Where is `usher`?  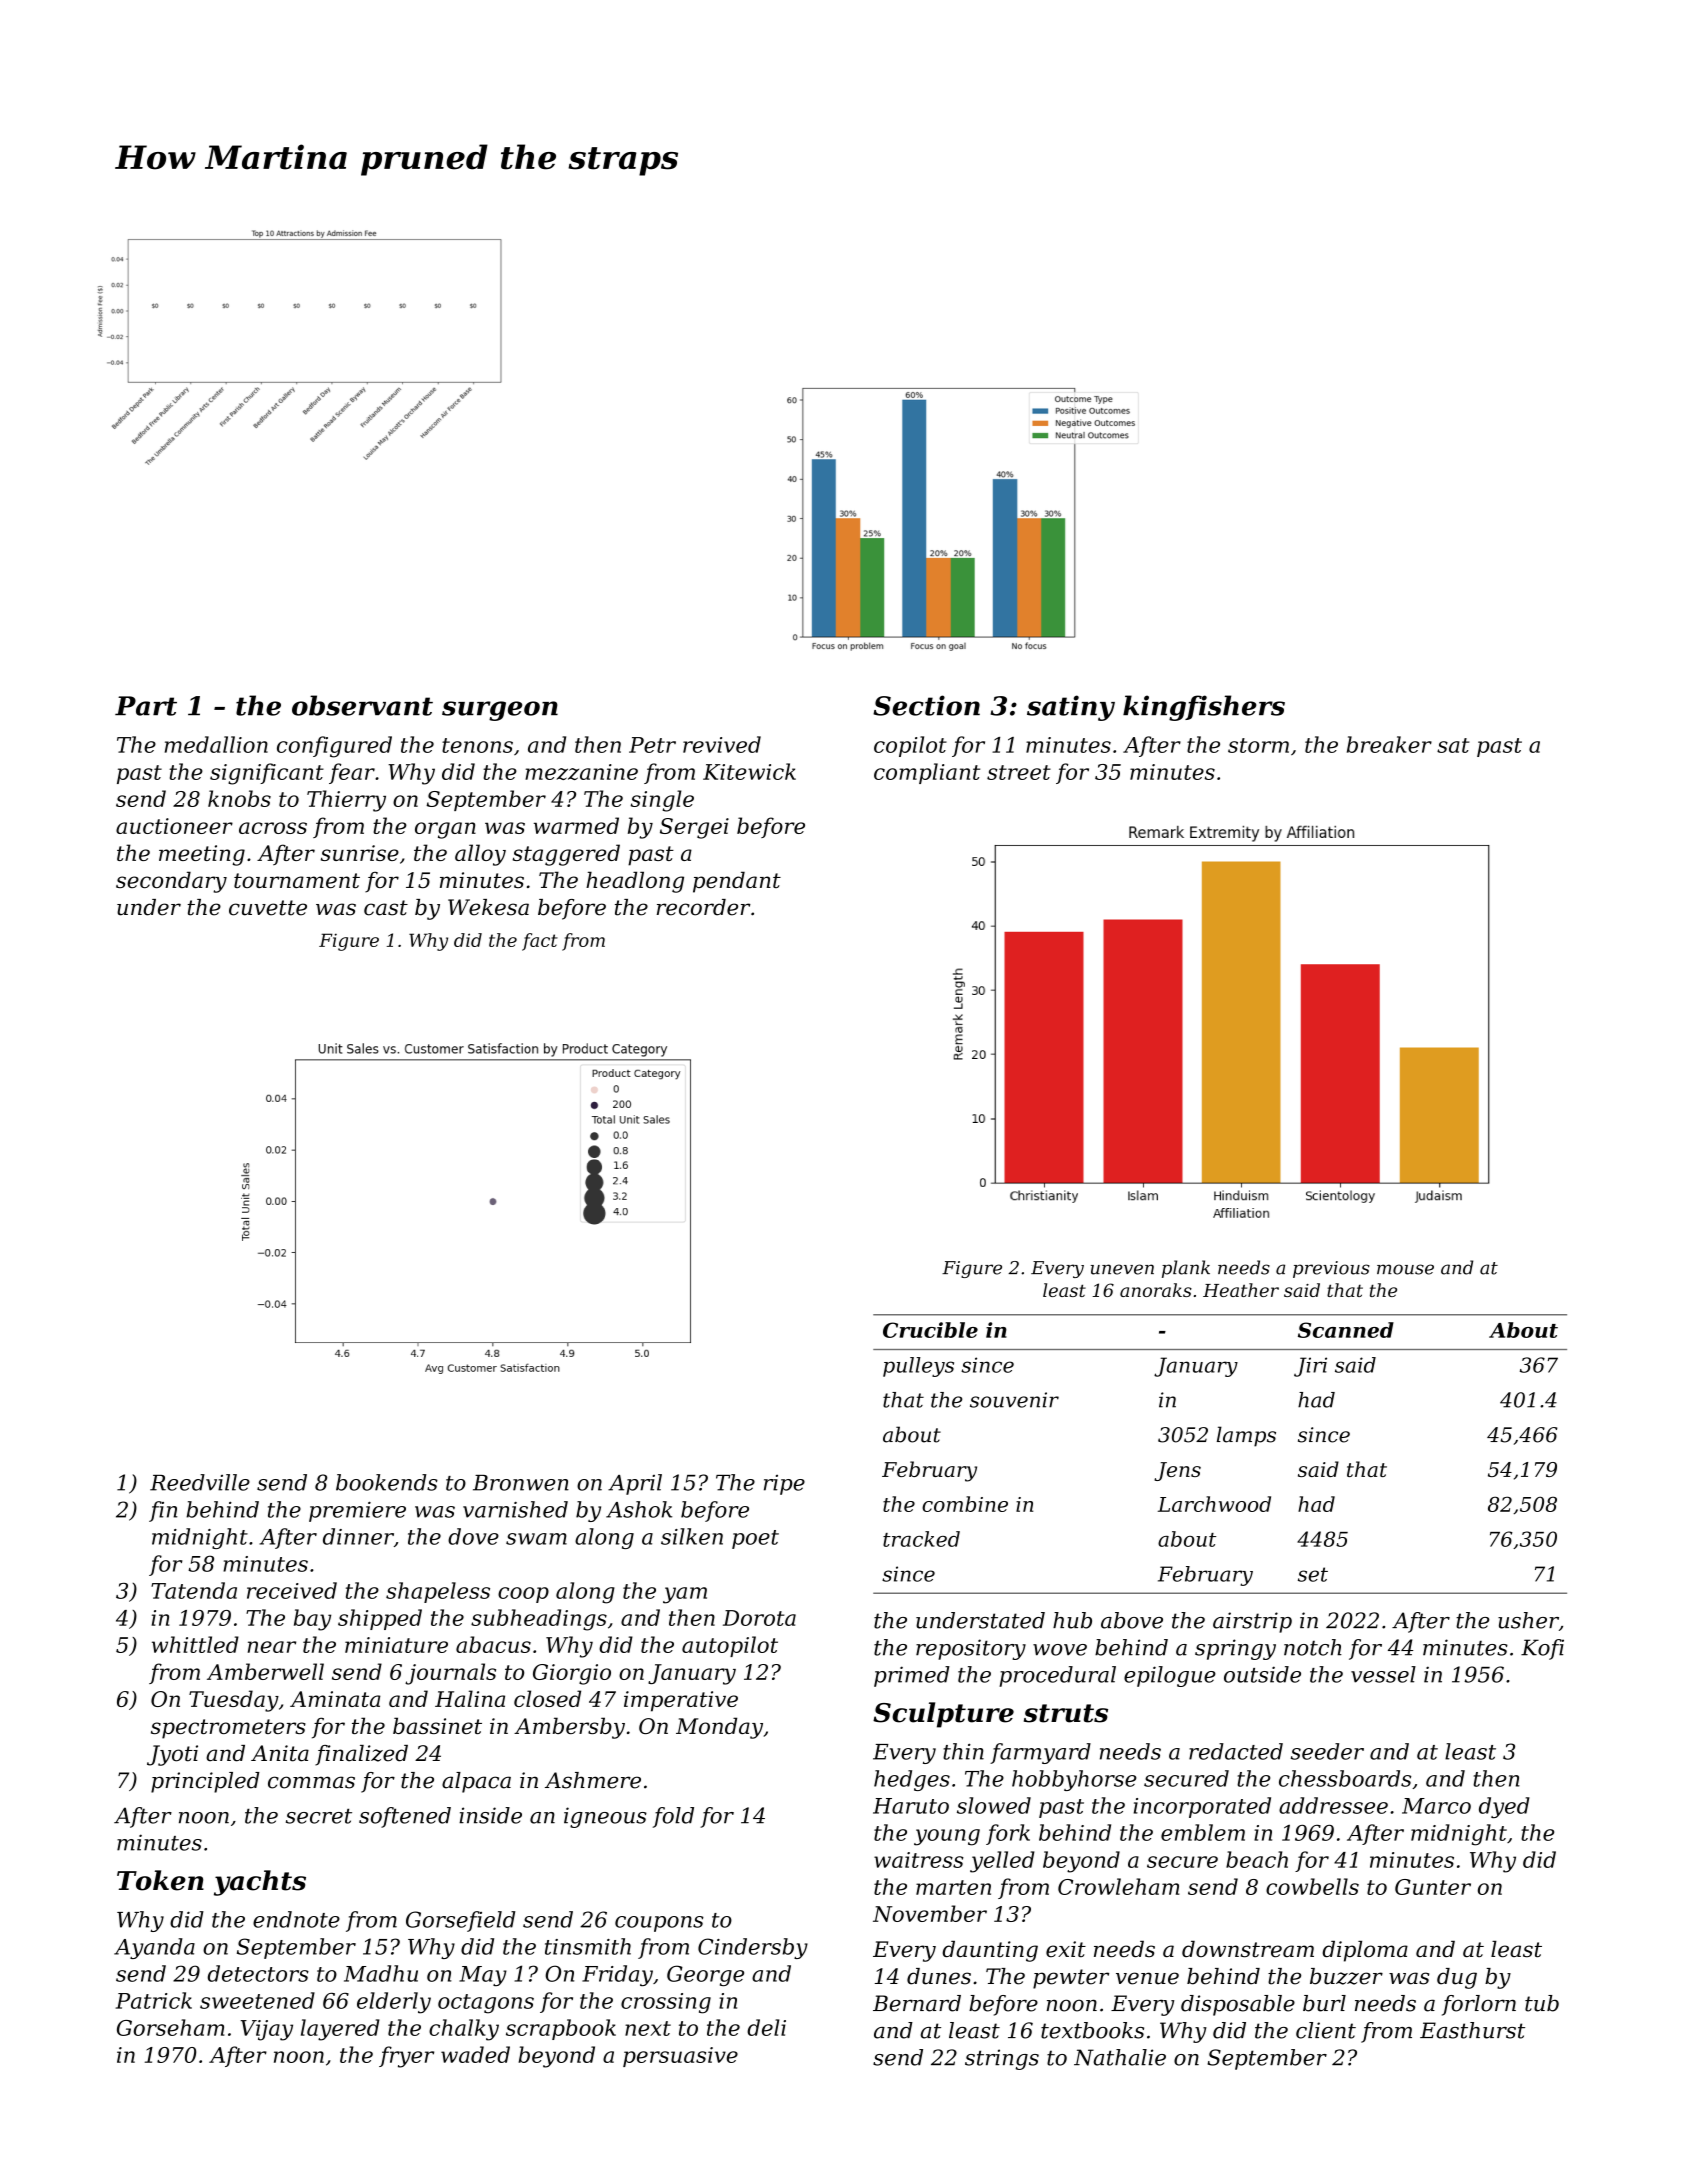 usher is located at coordinates (1528, 1620).
